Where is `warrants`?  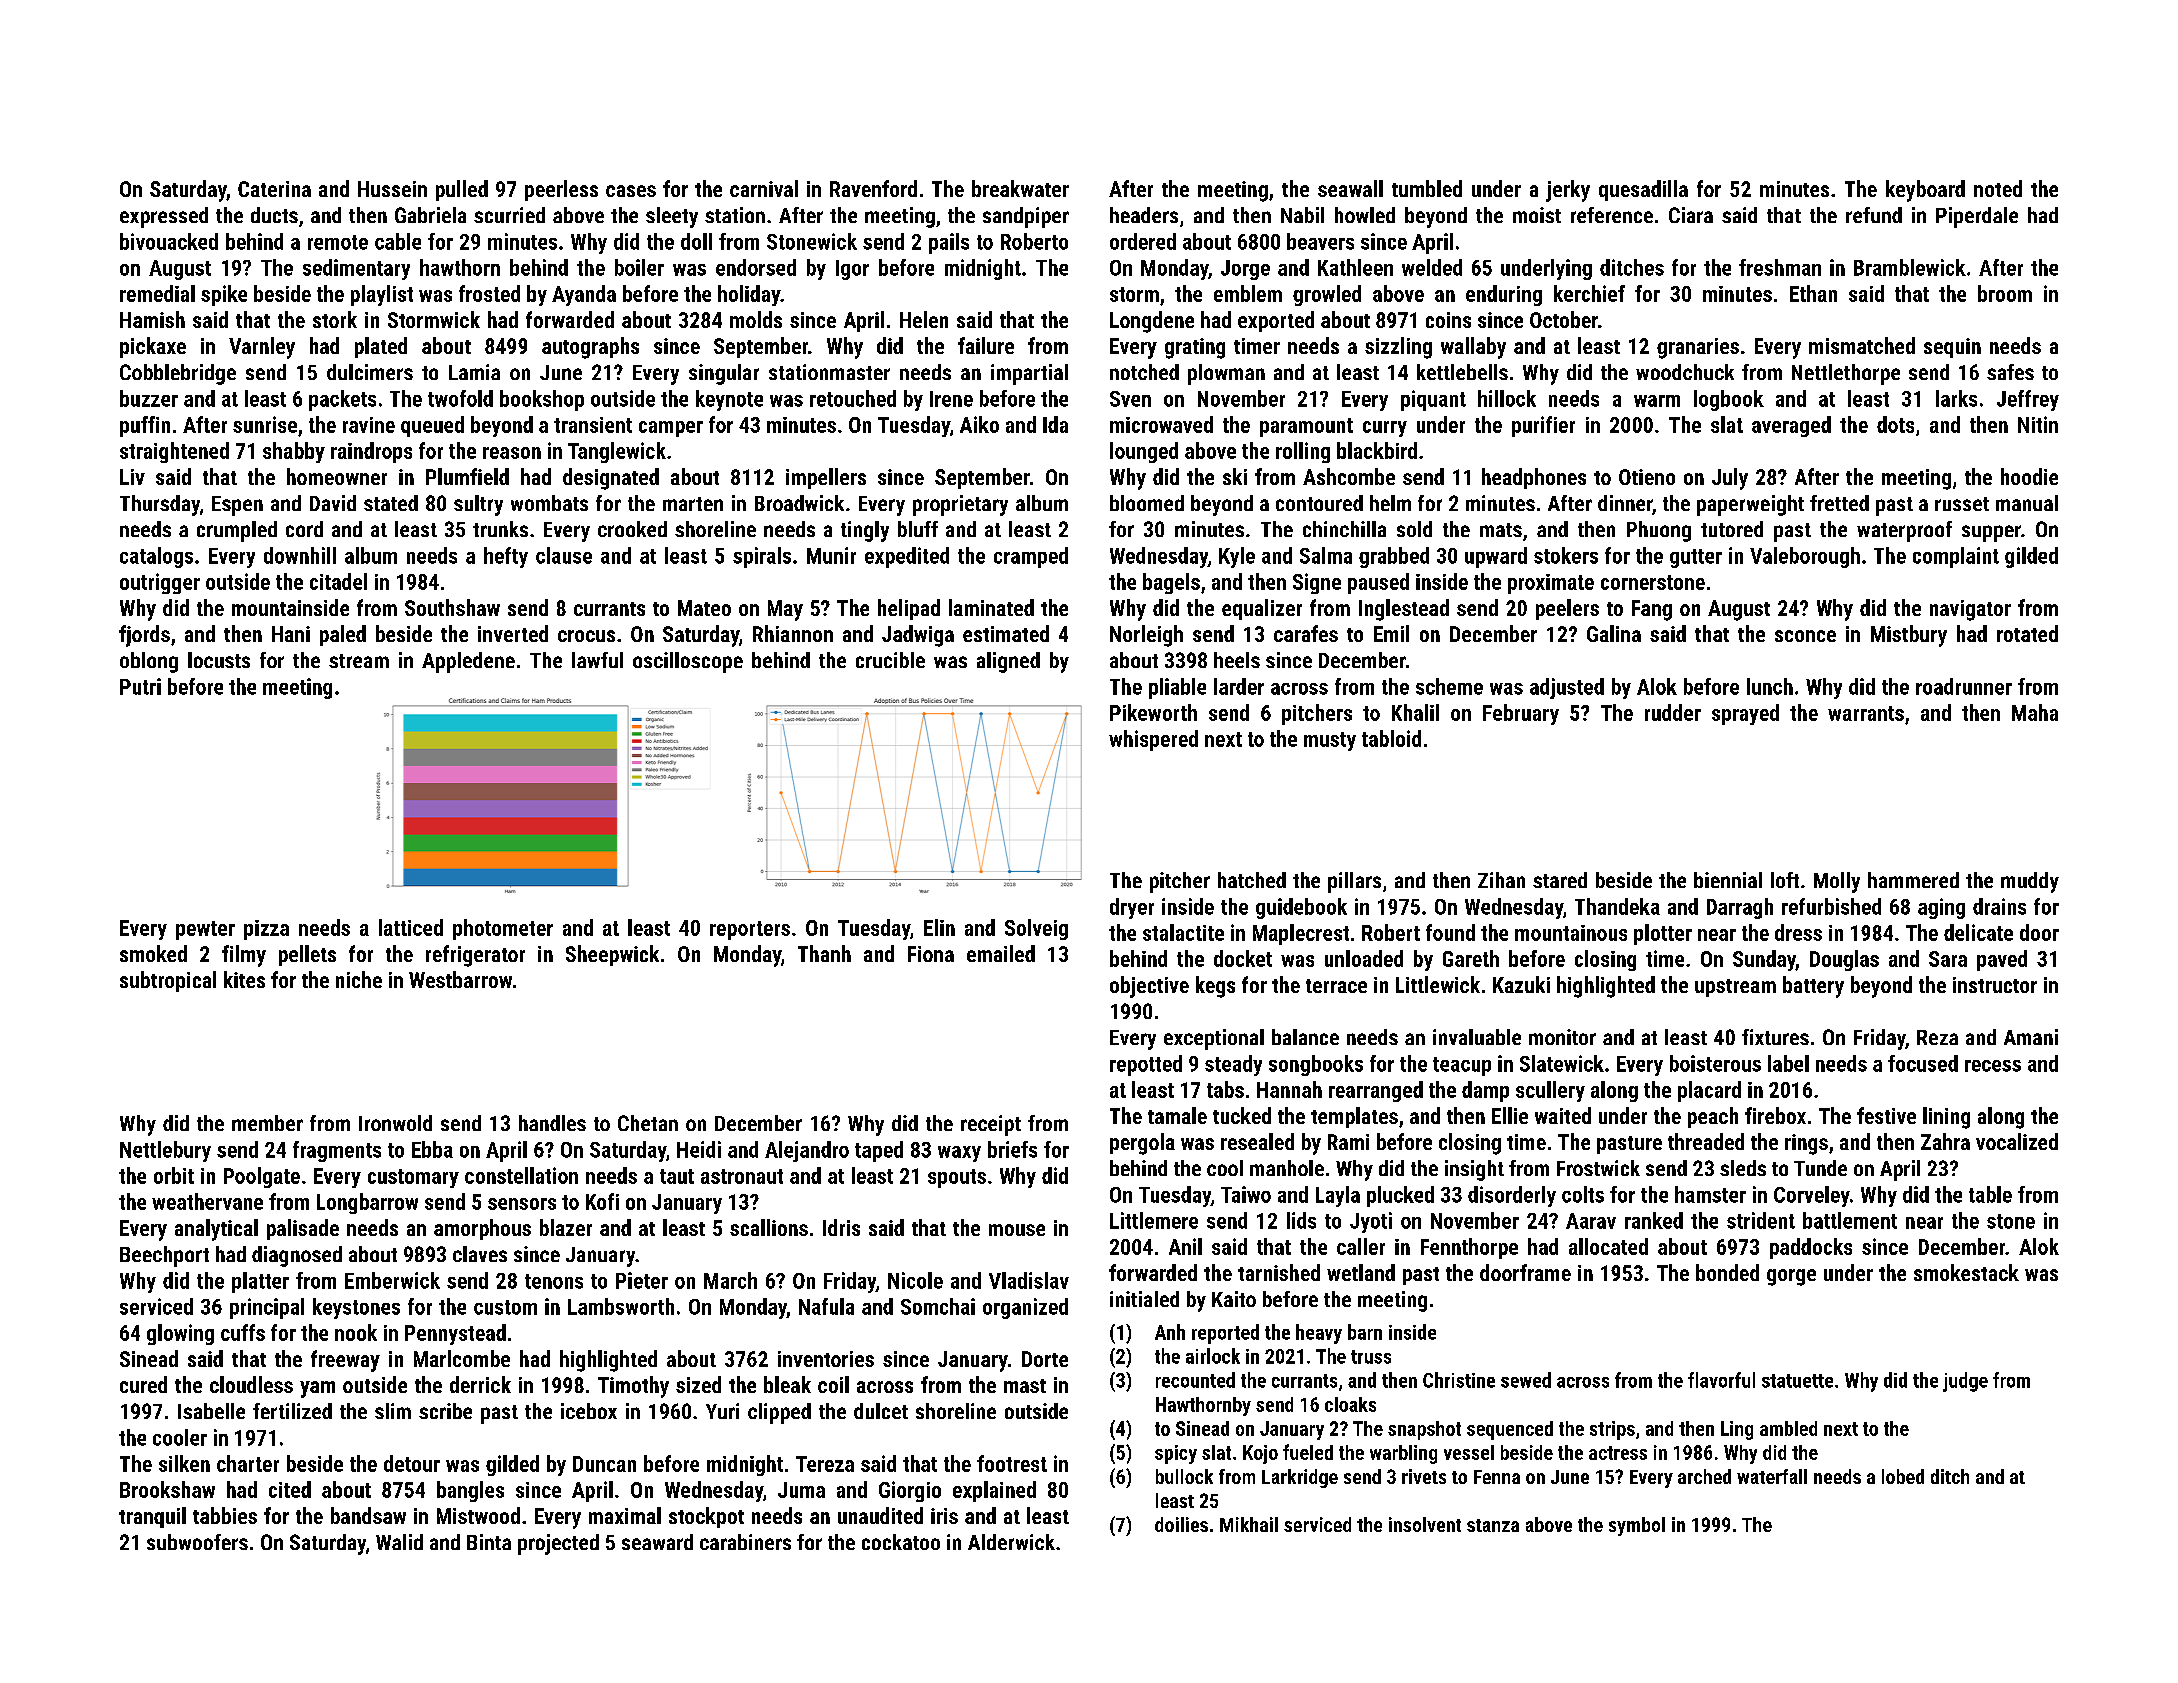
warrants is located at coordinates (1866, 713).
